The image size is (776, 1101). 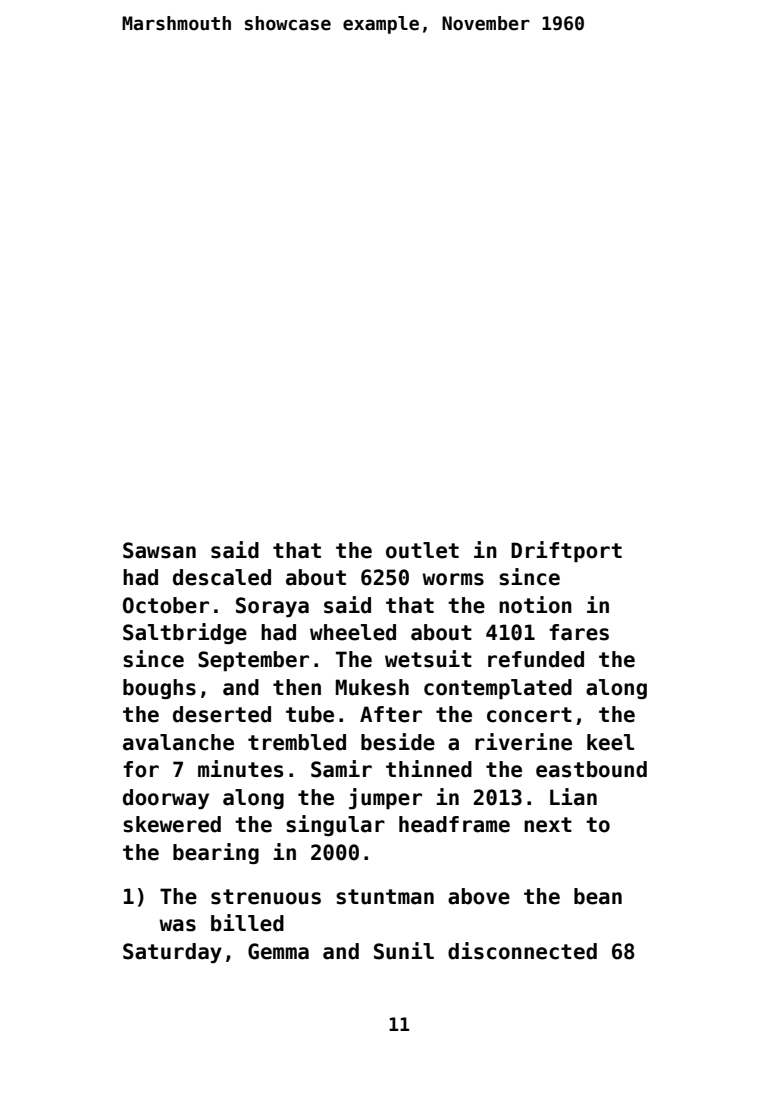 I want to click on for, so click(x=141, y=769).
